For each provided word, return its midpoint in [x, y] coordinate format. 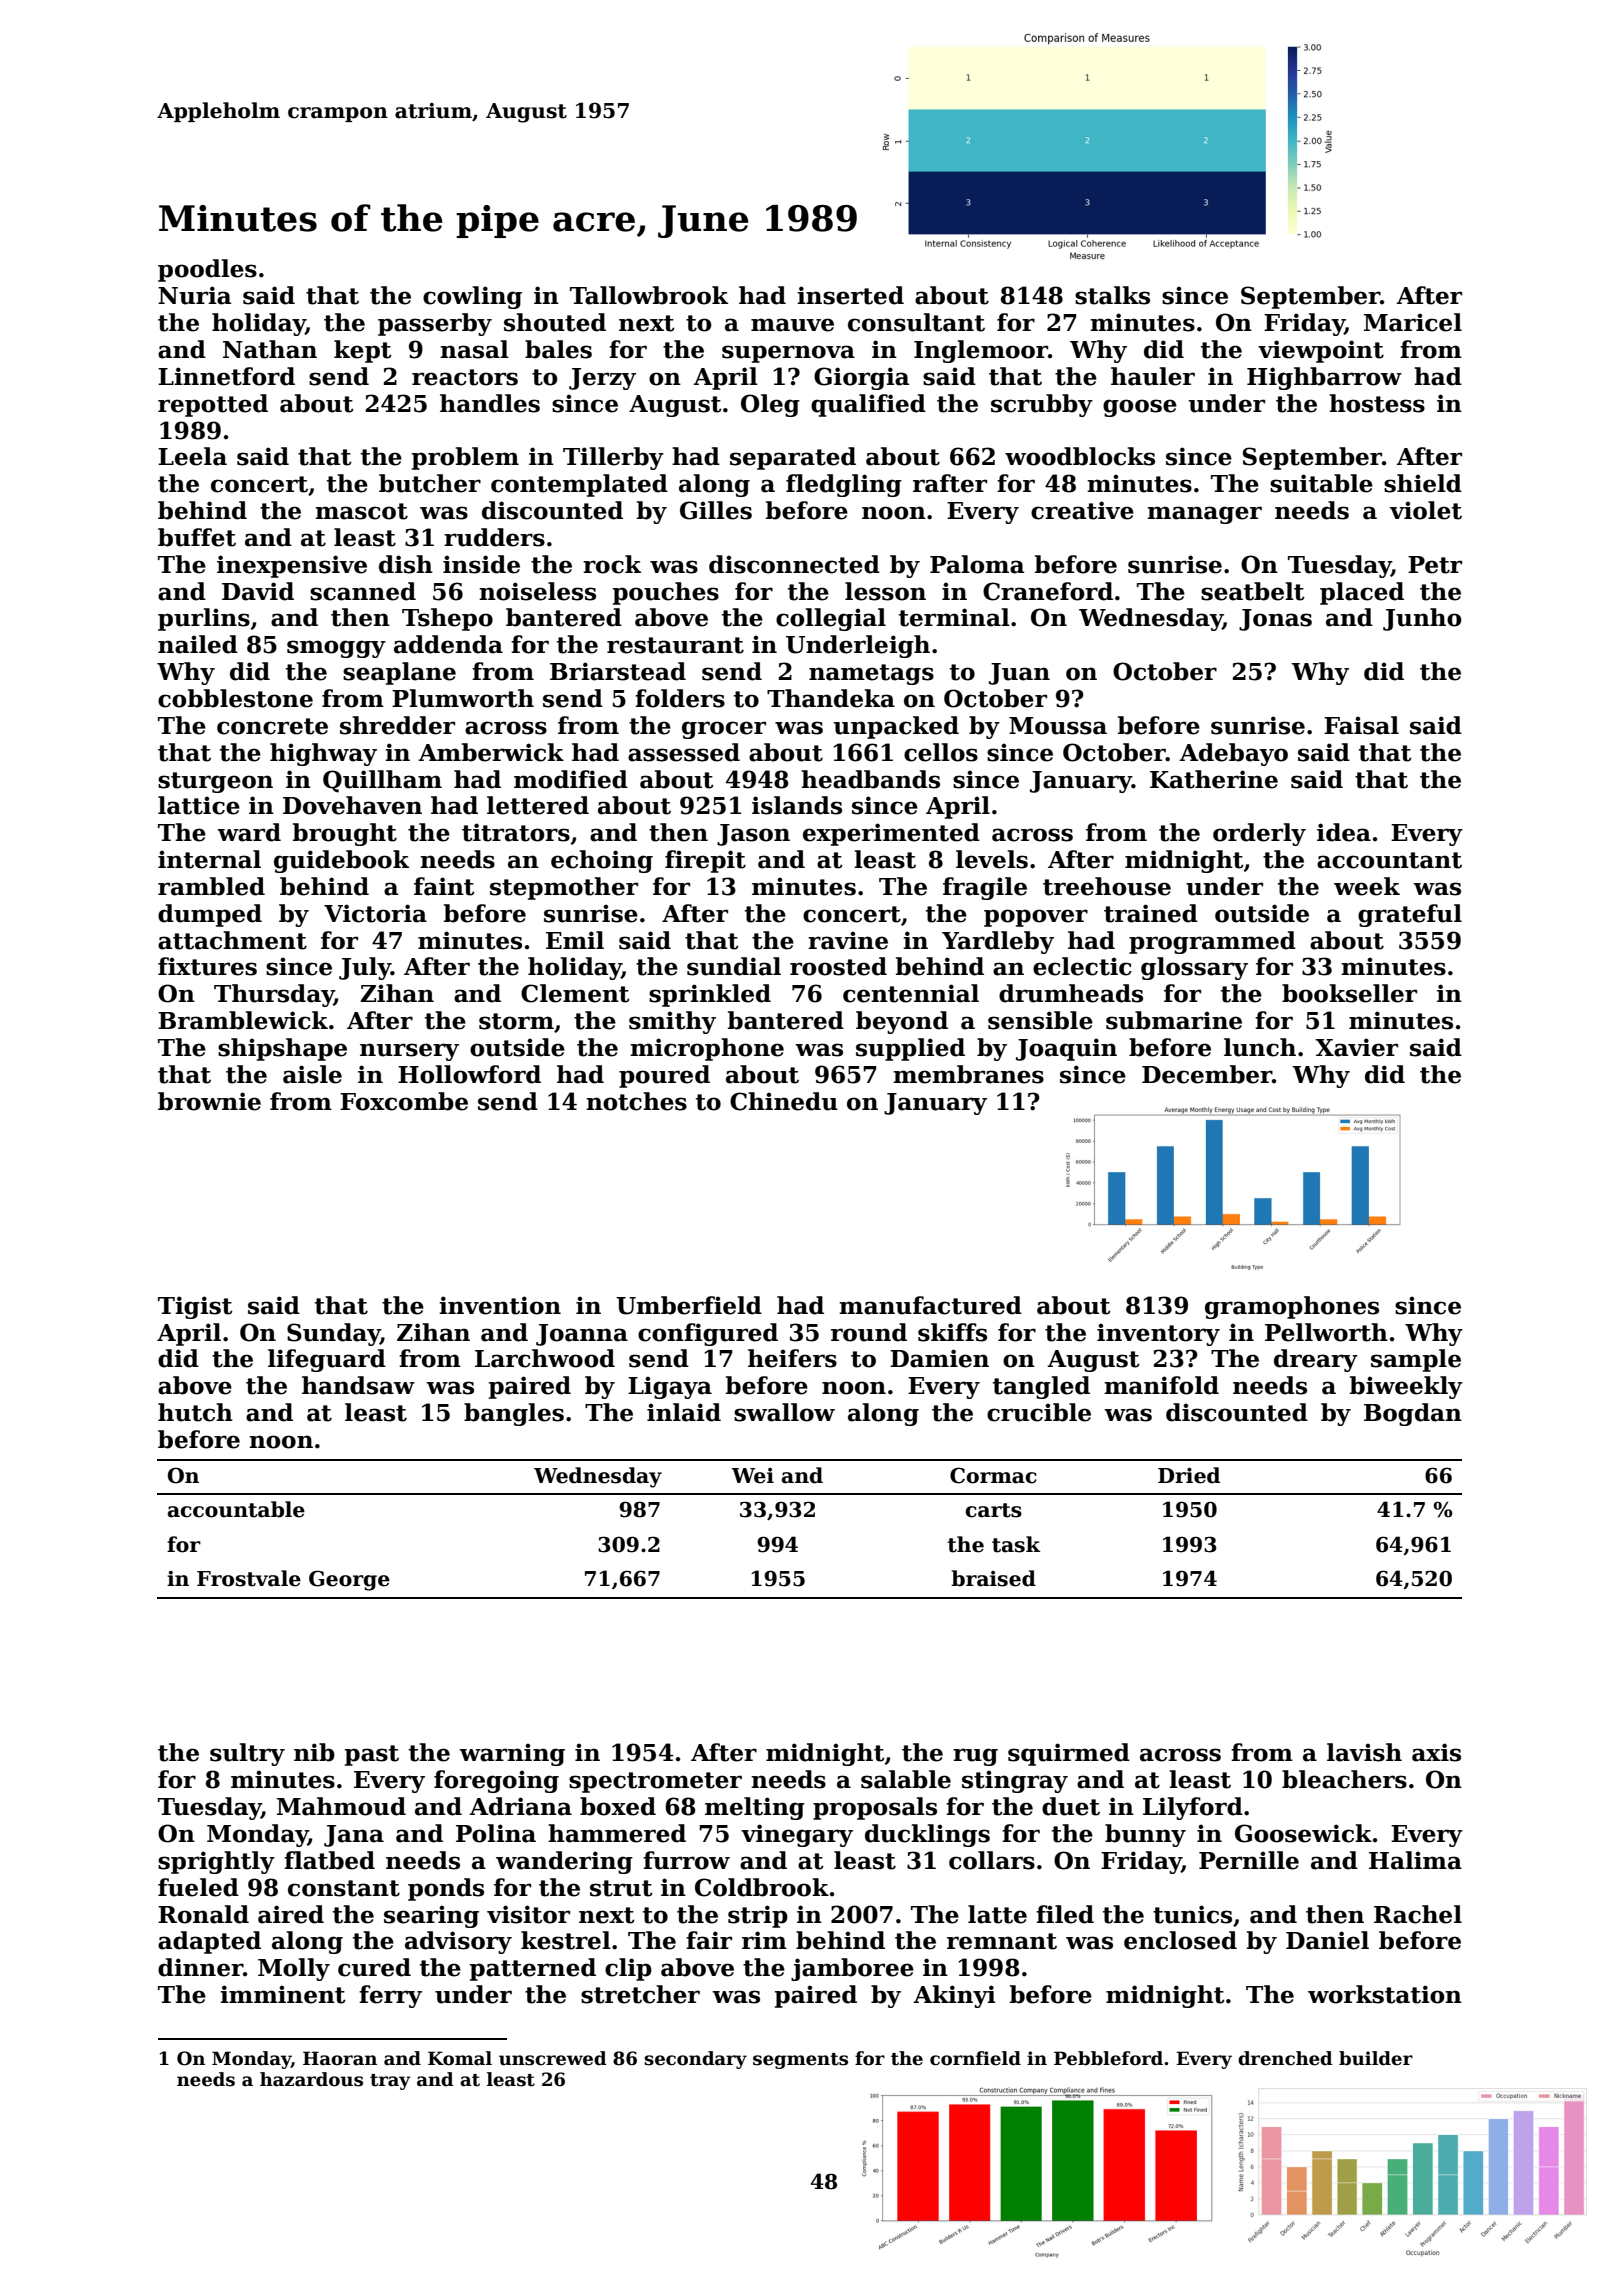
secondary [695, 2060]
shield [1423, 483]
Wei [752, 1476]
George [349, 1580]
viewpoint [1321, 351]
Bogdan [1413, 1414]
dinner [200, 1967]
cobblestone [235, 698]
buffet [197, 537]
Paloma [977, 564]
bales [558, 349]
